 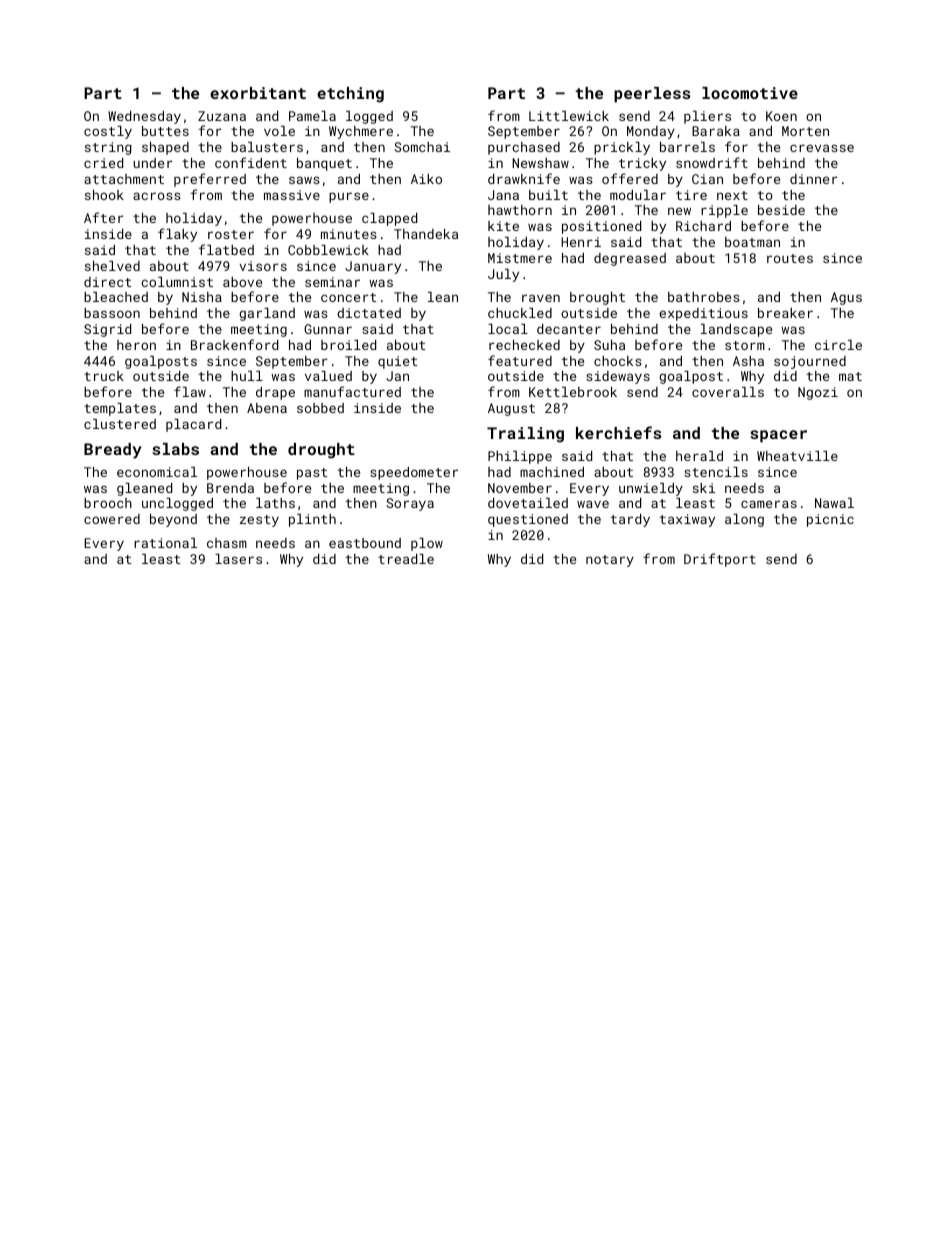 What do you see at coordinates (107, 330) in the document?
I see `Sigrid` at bounding box center [107, 330].
